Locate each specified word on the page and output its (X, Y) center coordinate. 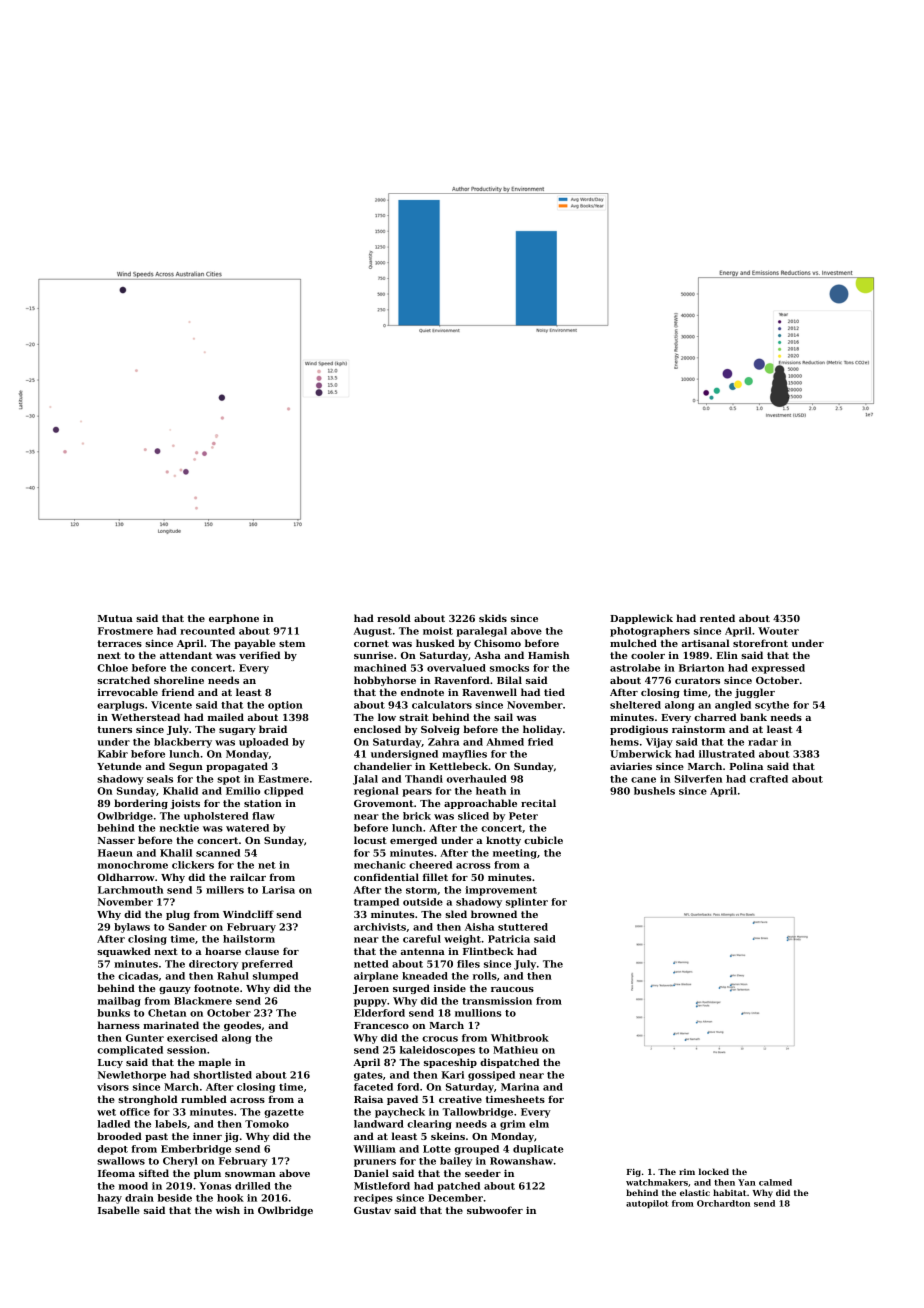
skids (493, 618)
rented (717, 618)
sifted (154, 1173)
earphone (234, 619)
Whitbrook (520, 1038)
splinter (527, 903)
